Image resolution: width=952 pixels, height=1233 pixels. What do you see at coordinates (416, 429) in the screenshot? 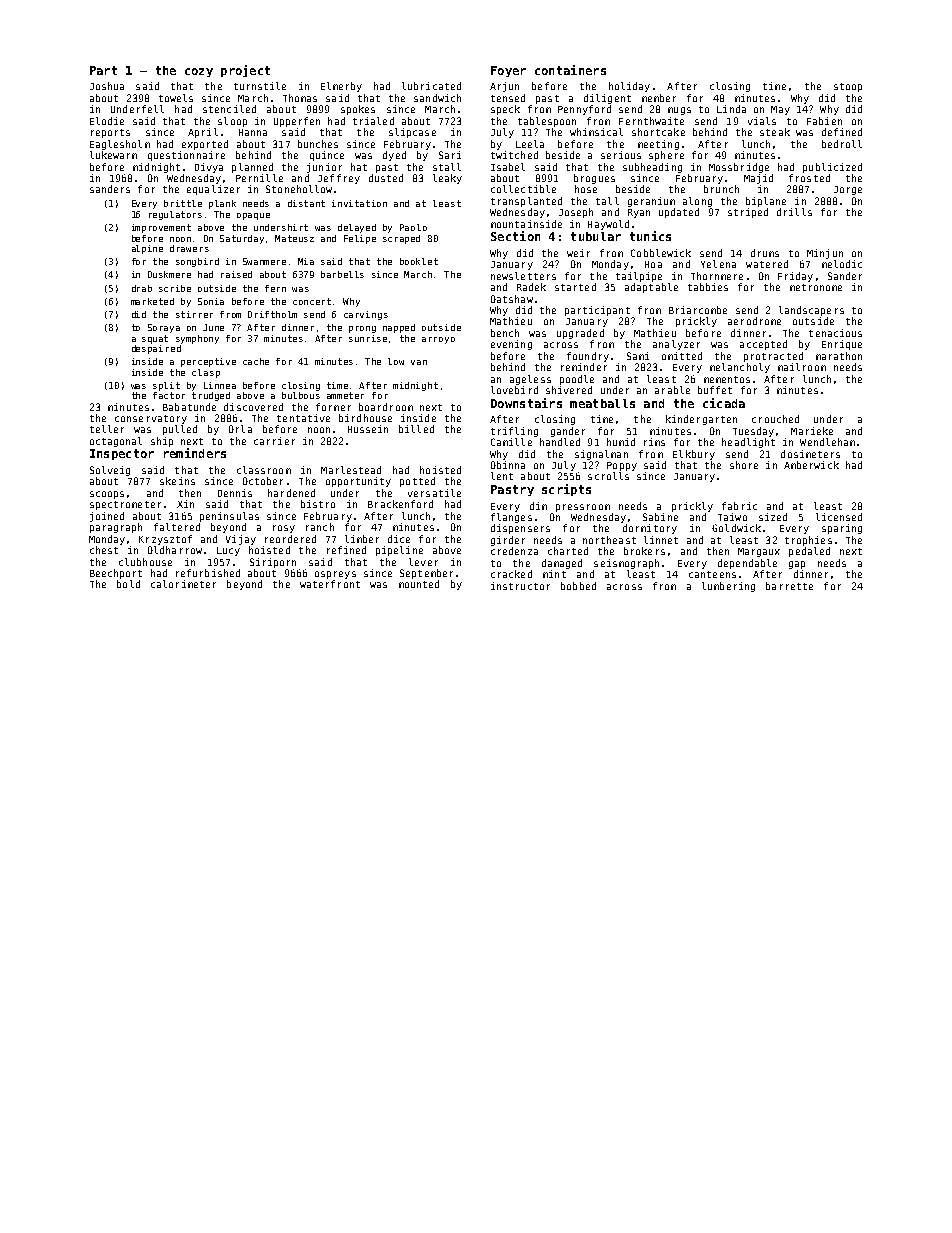
I see `billed` at bounding box center [416, 429].
